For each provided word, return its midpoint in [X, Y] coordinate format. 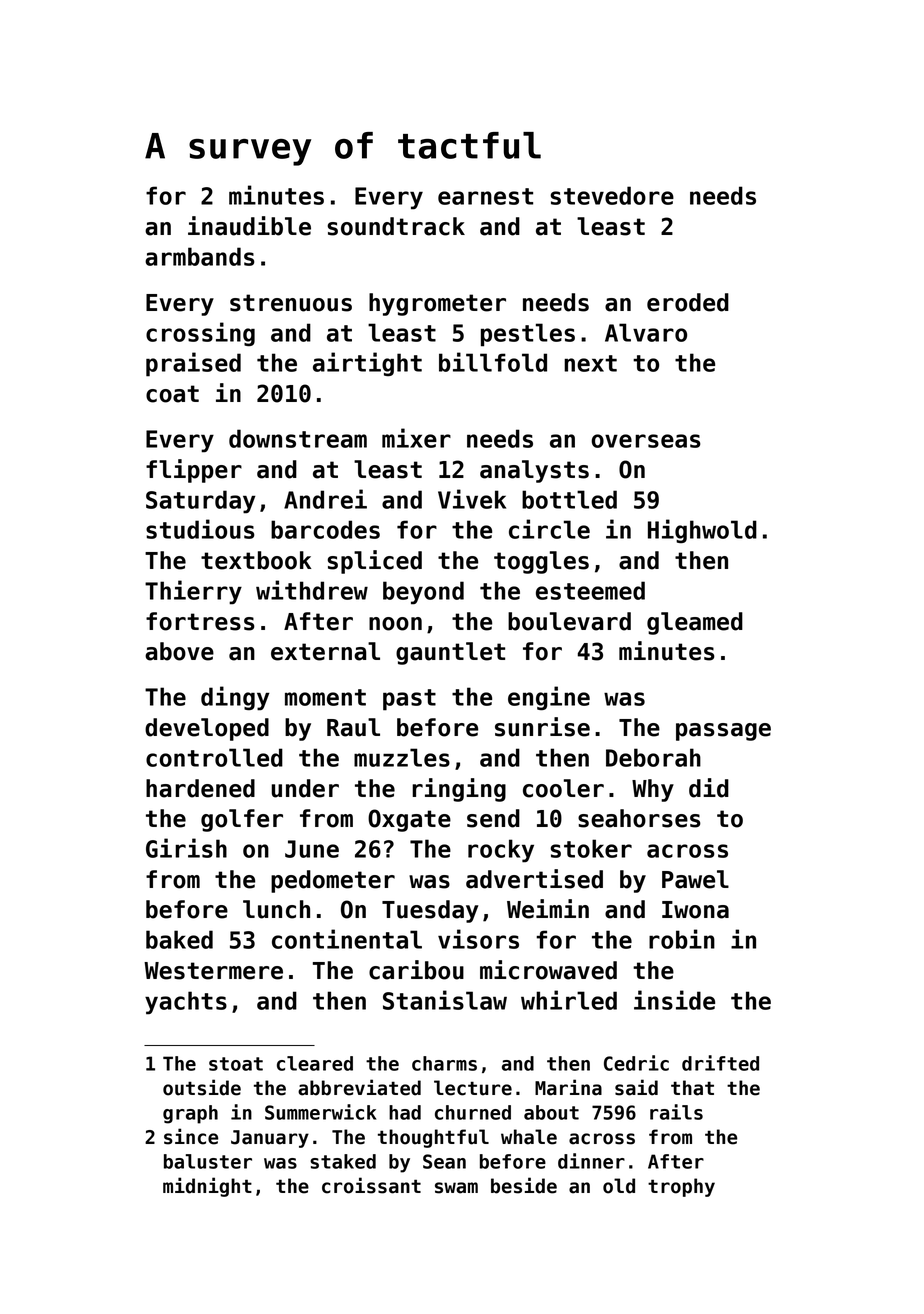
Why [653, 790]
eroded [688, 302]
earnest [485, 196]
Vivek [472, 499]
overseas [646, 441]
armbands [200, 256]
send [493, 818]
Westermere [213, 971]
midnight [207, 1187]
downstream [298, 438]
